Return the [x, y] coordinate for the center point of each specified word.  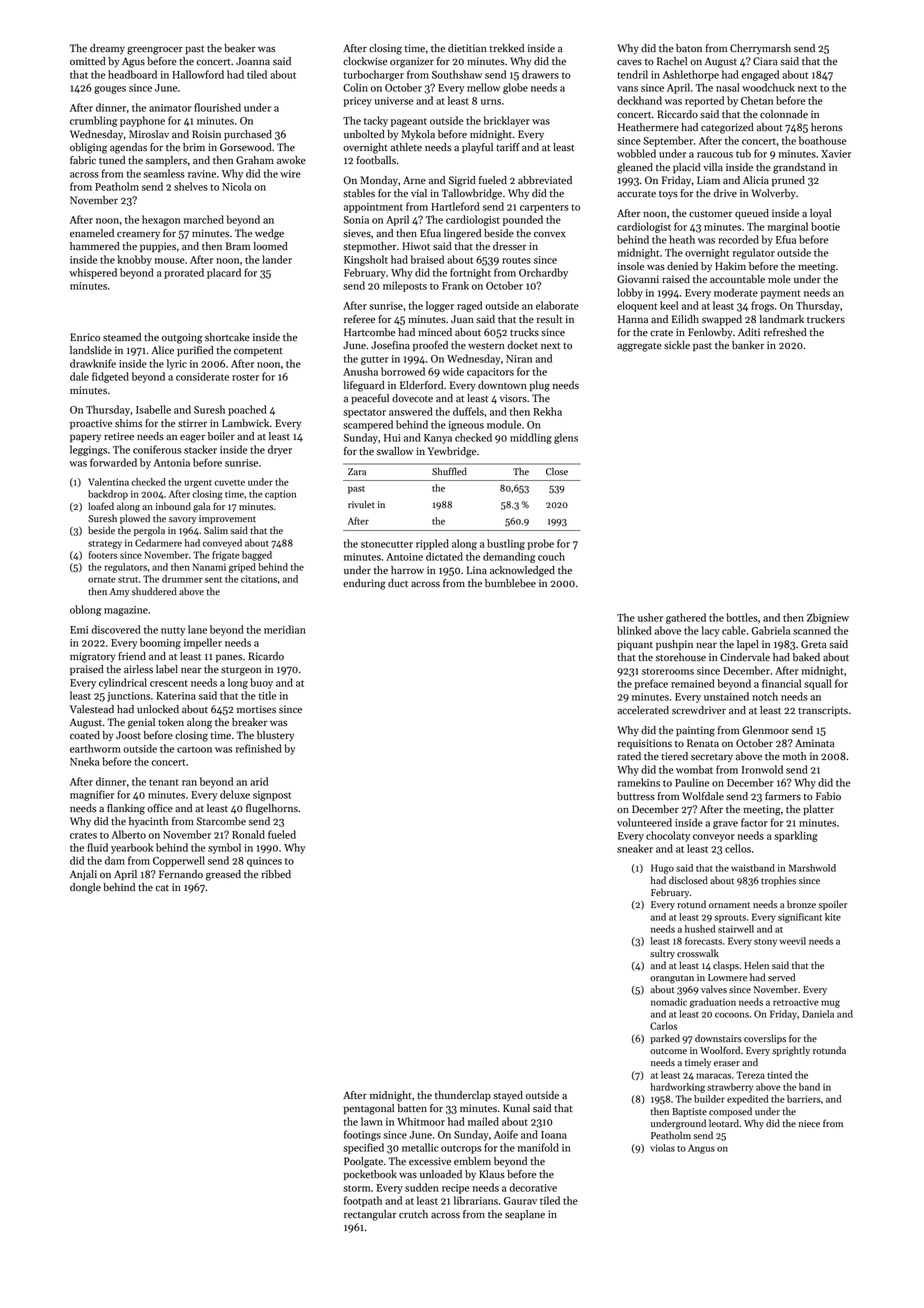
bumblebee [510, 583]
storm [356, 1188]
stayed [508, 1096]
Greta [814, 644]
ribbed [276, 874]
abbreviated [545, 180]
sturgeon [241, 671]
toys [668, 195]
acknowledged [522, 571]
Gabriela [770, 630]
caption [280, 495]
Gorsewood [245, 147]
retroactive [796, 1002]
